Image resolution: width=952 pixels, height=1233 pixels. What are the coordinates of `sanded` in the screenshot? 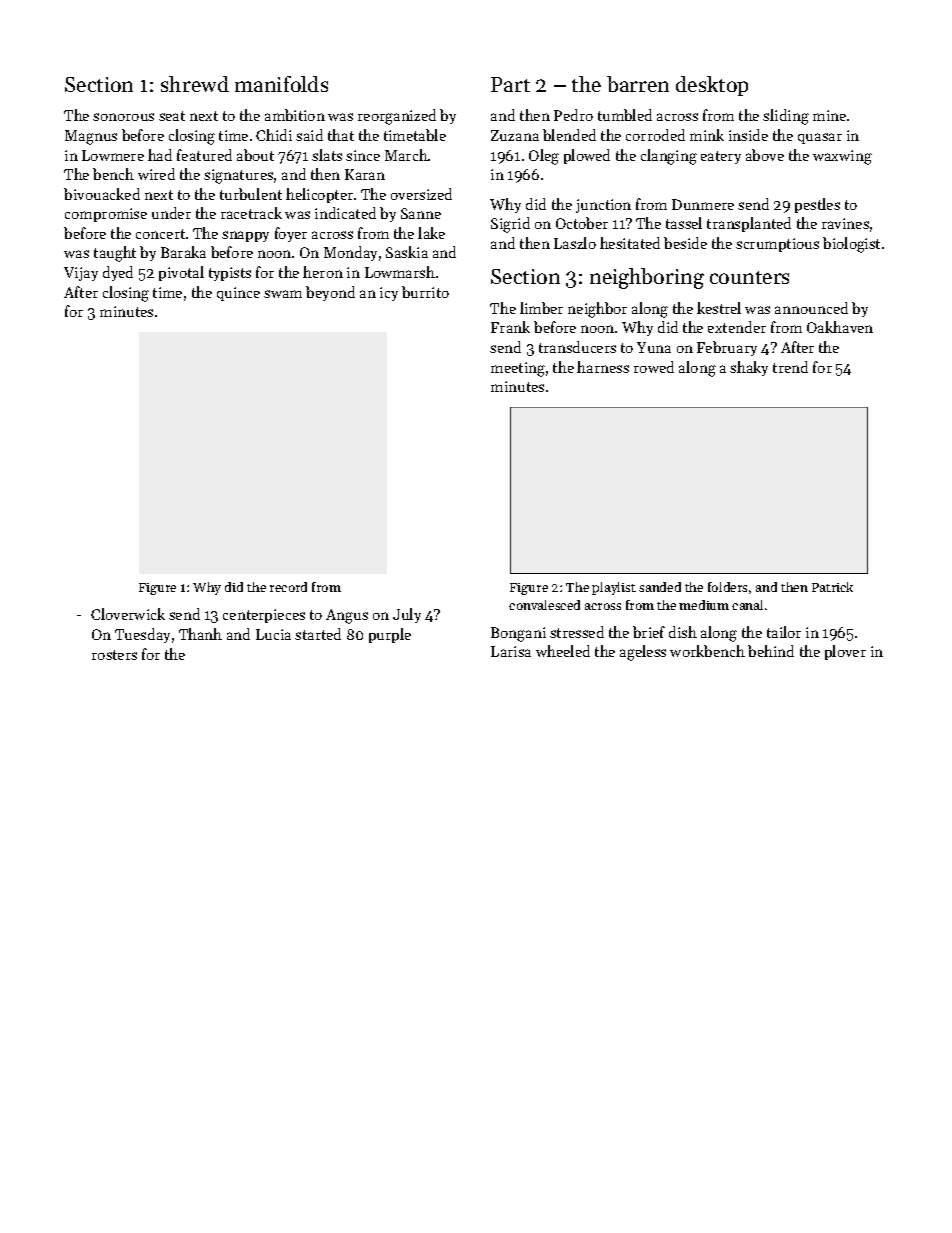 It's located at (660, 587).
